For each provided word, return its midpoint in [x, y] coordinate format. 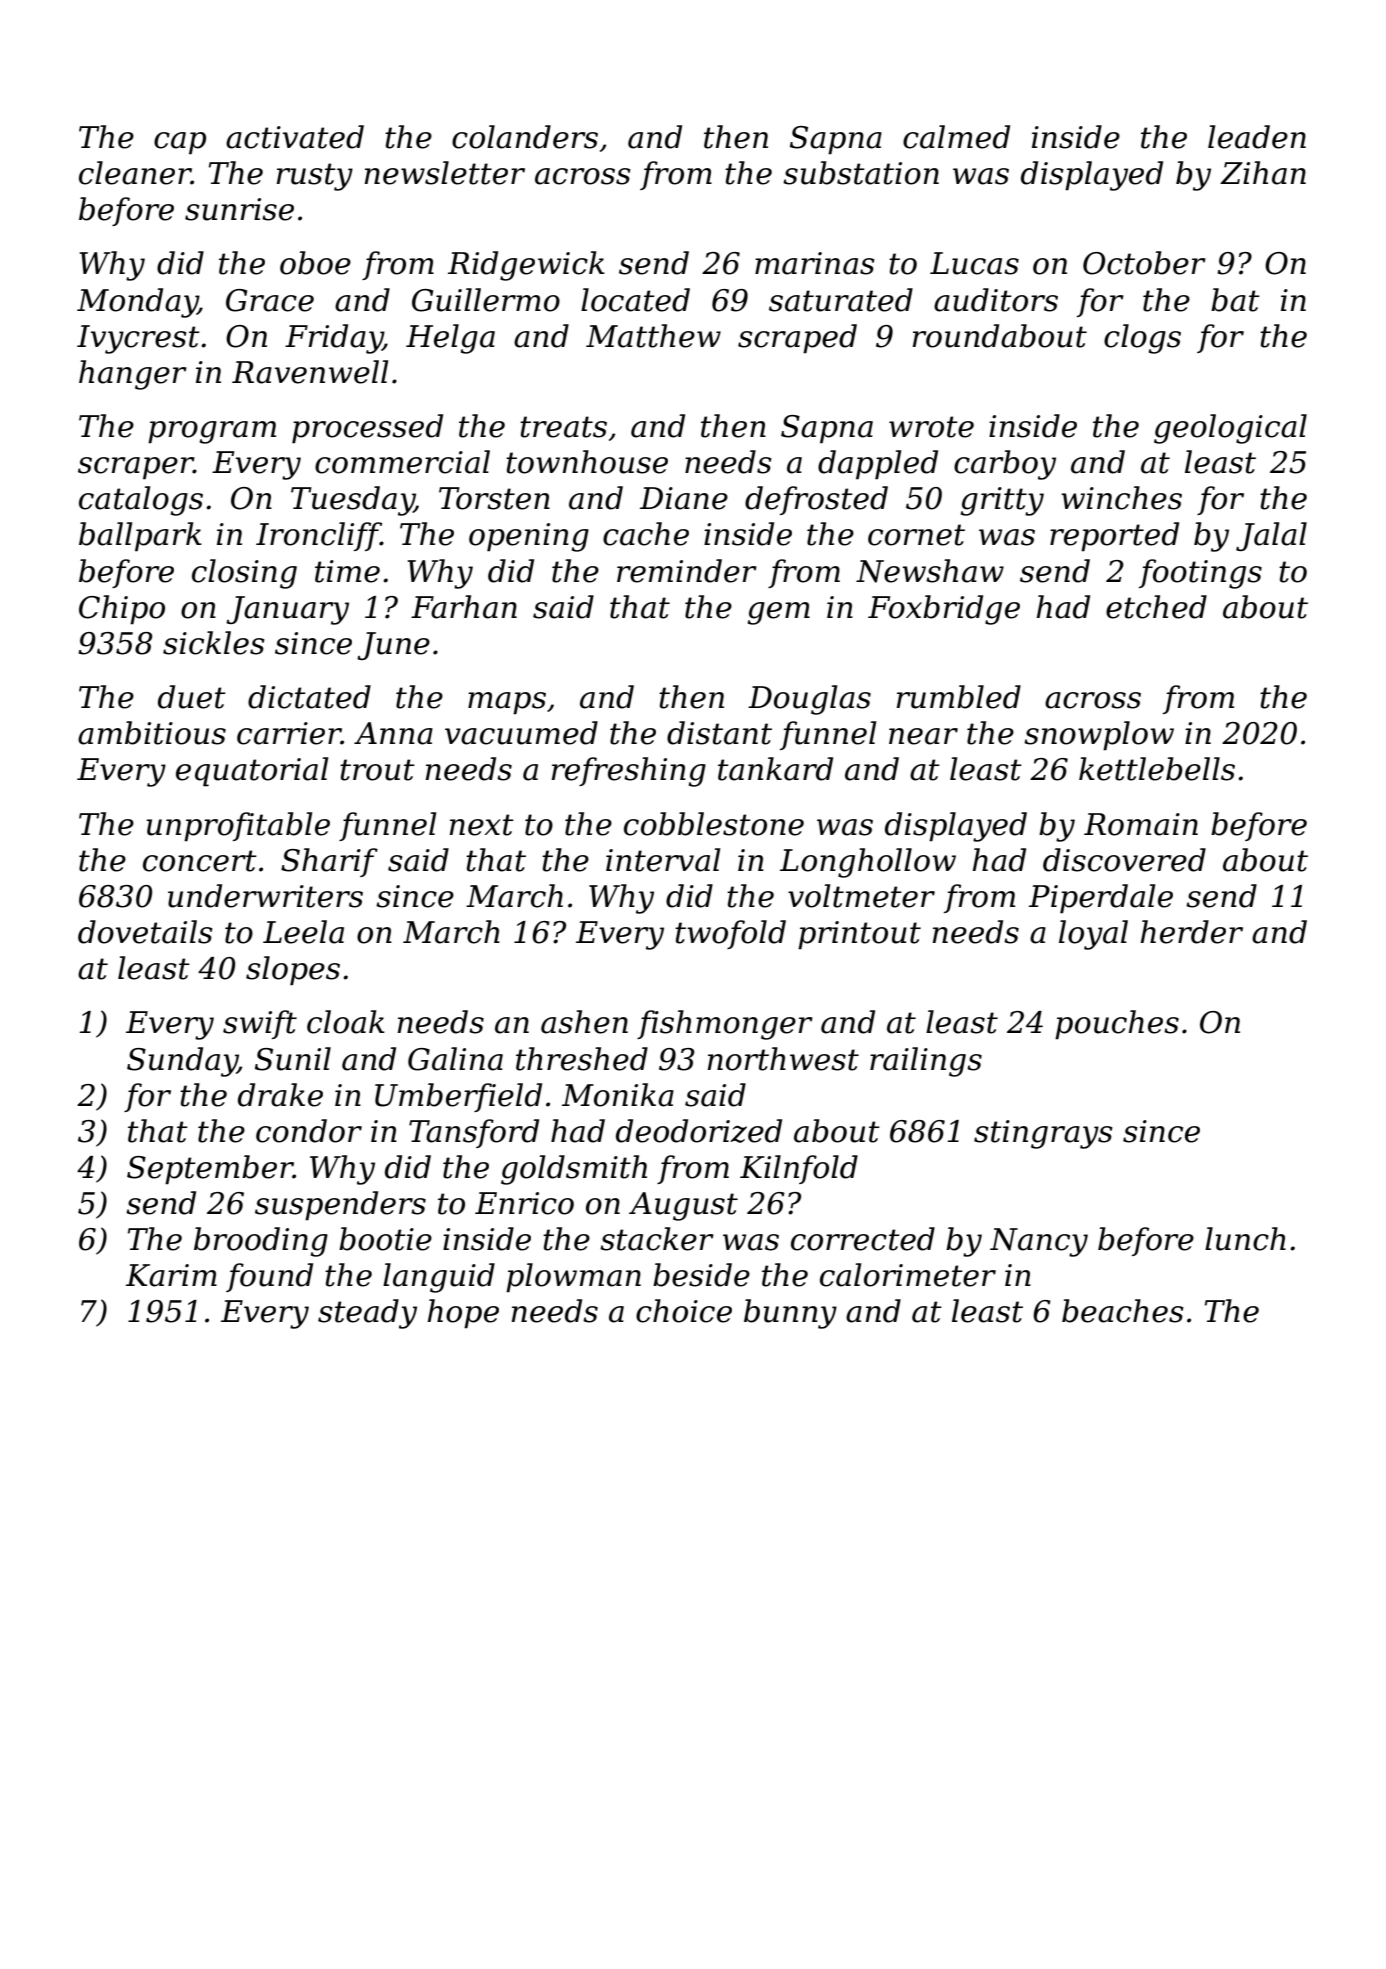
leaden [1257, 137]
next [482, 825]
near [923, 736]
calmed [956, 137]
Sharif [329, 862]
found [269, 1277]
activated [295, 137]
